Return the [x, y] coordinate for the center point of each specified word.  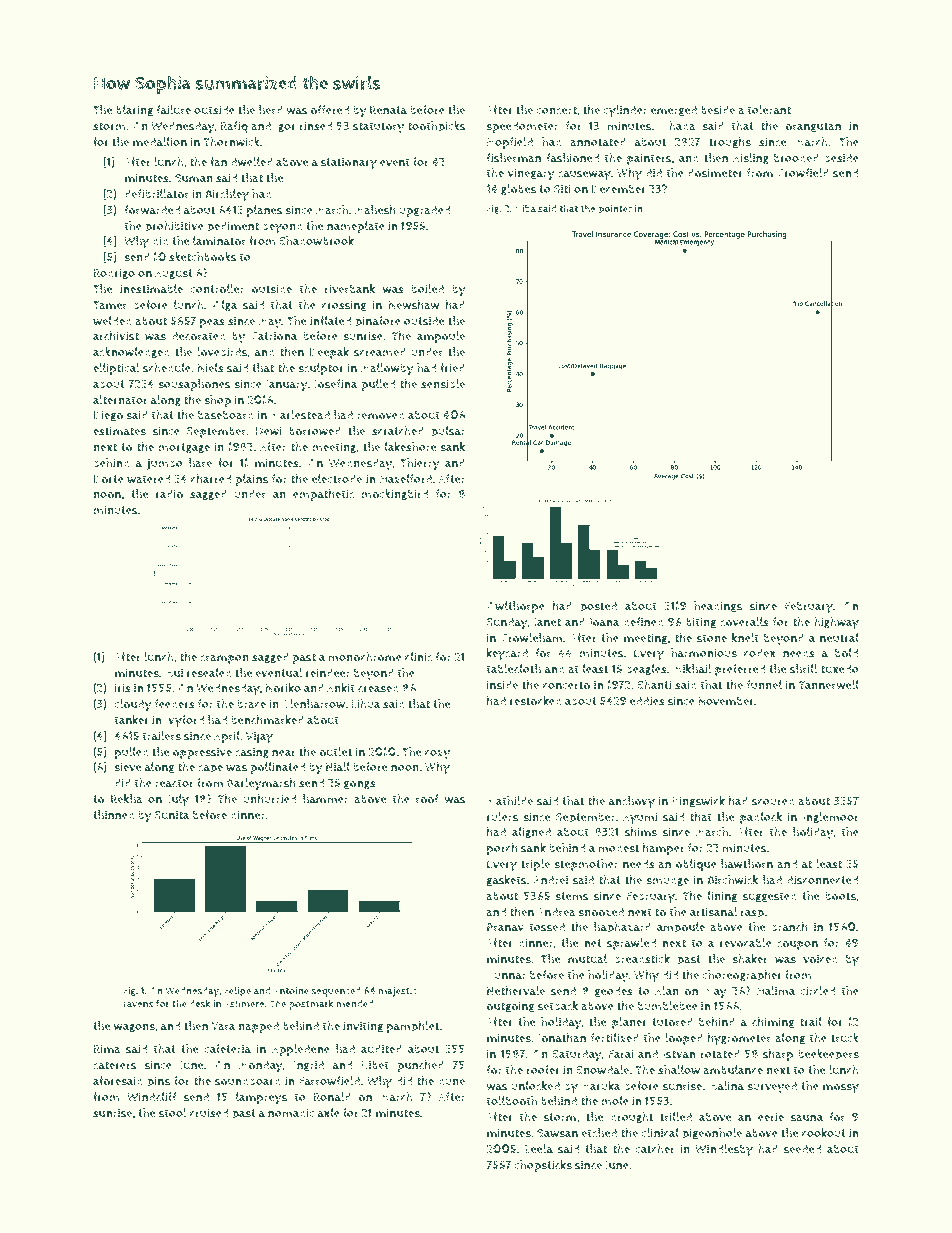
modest [618, 848]
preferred [740, 670]
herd [271, 110]
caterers [114, 1065]
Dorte [109, 479]
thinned [114, 815]
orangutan [813, 127]
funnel [764, 685]
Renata [388, 110]
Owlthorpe [515, 607]
